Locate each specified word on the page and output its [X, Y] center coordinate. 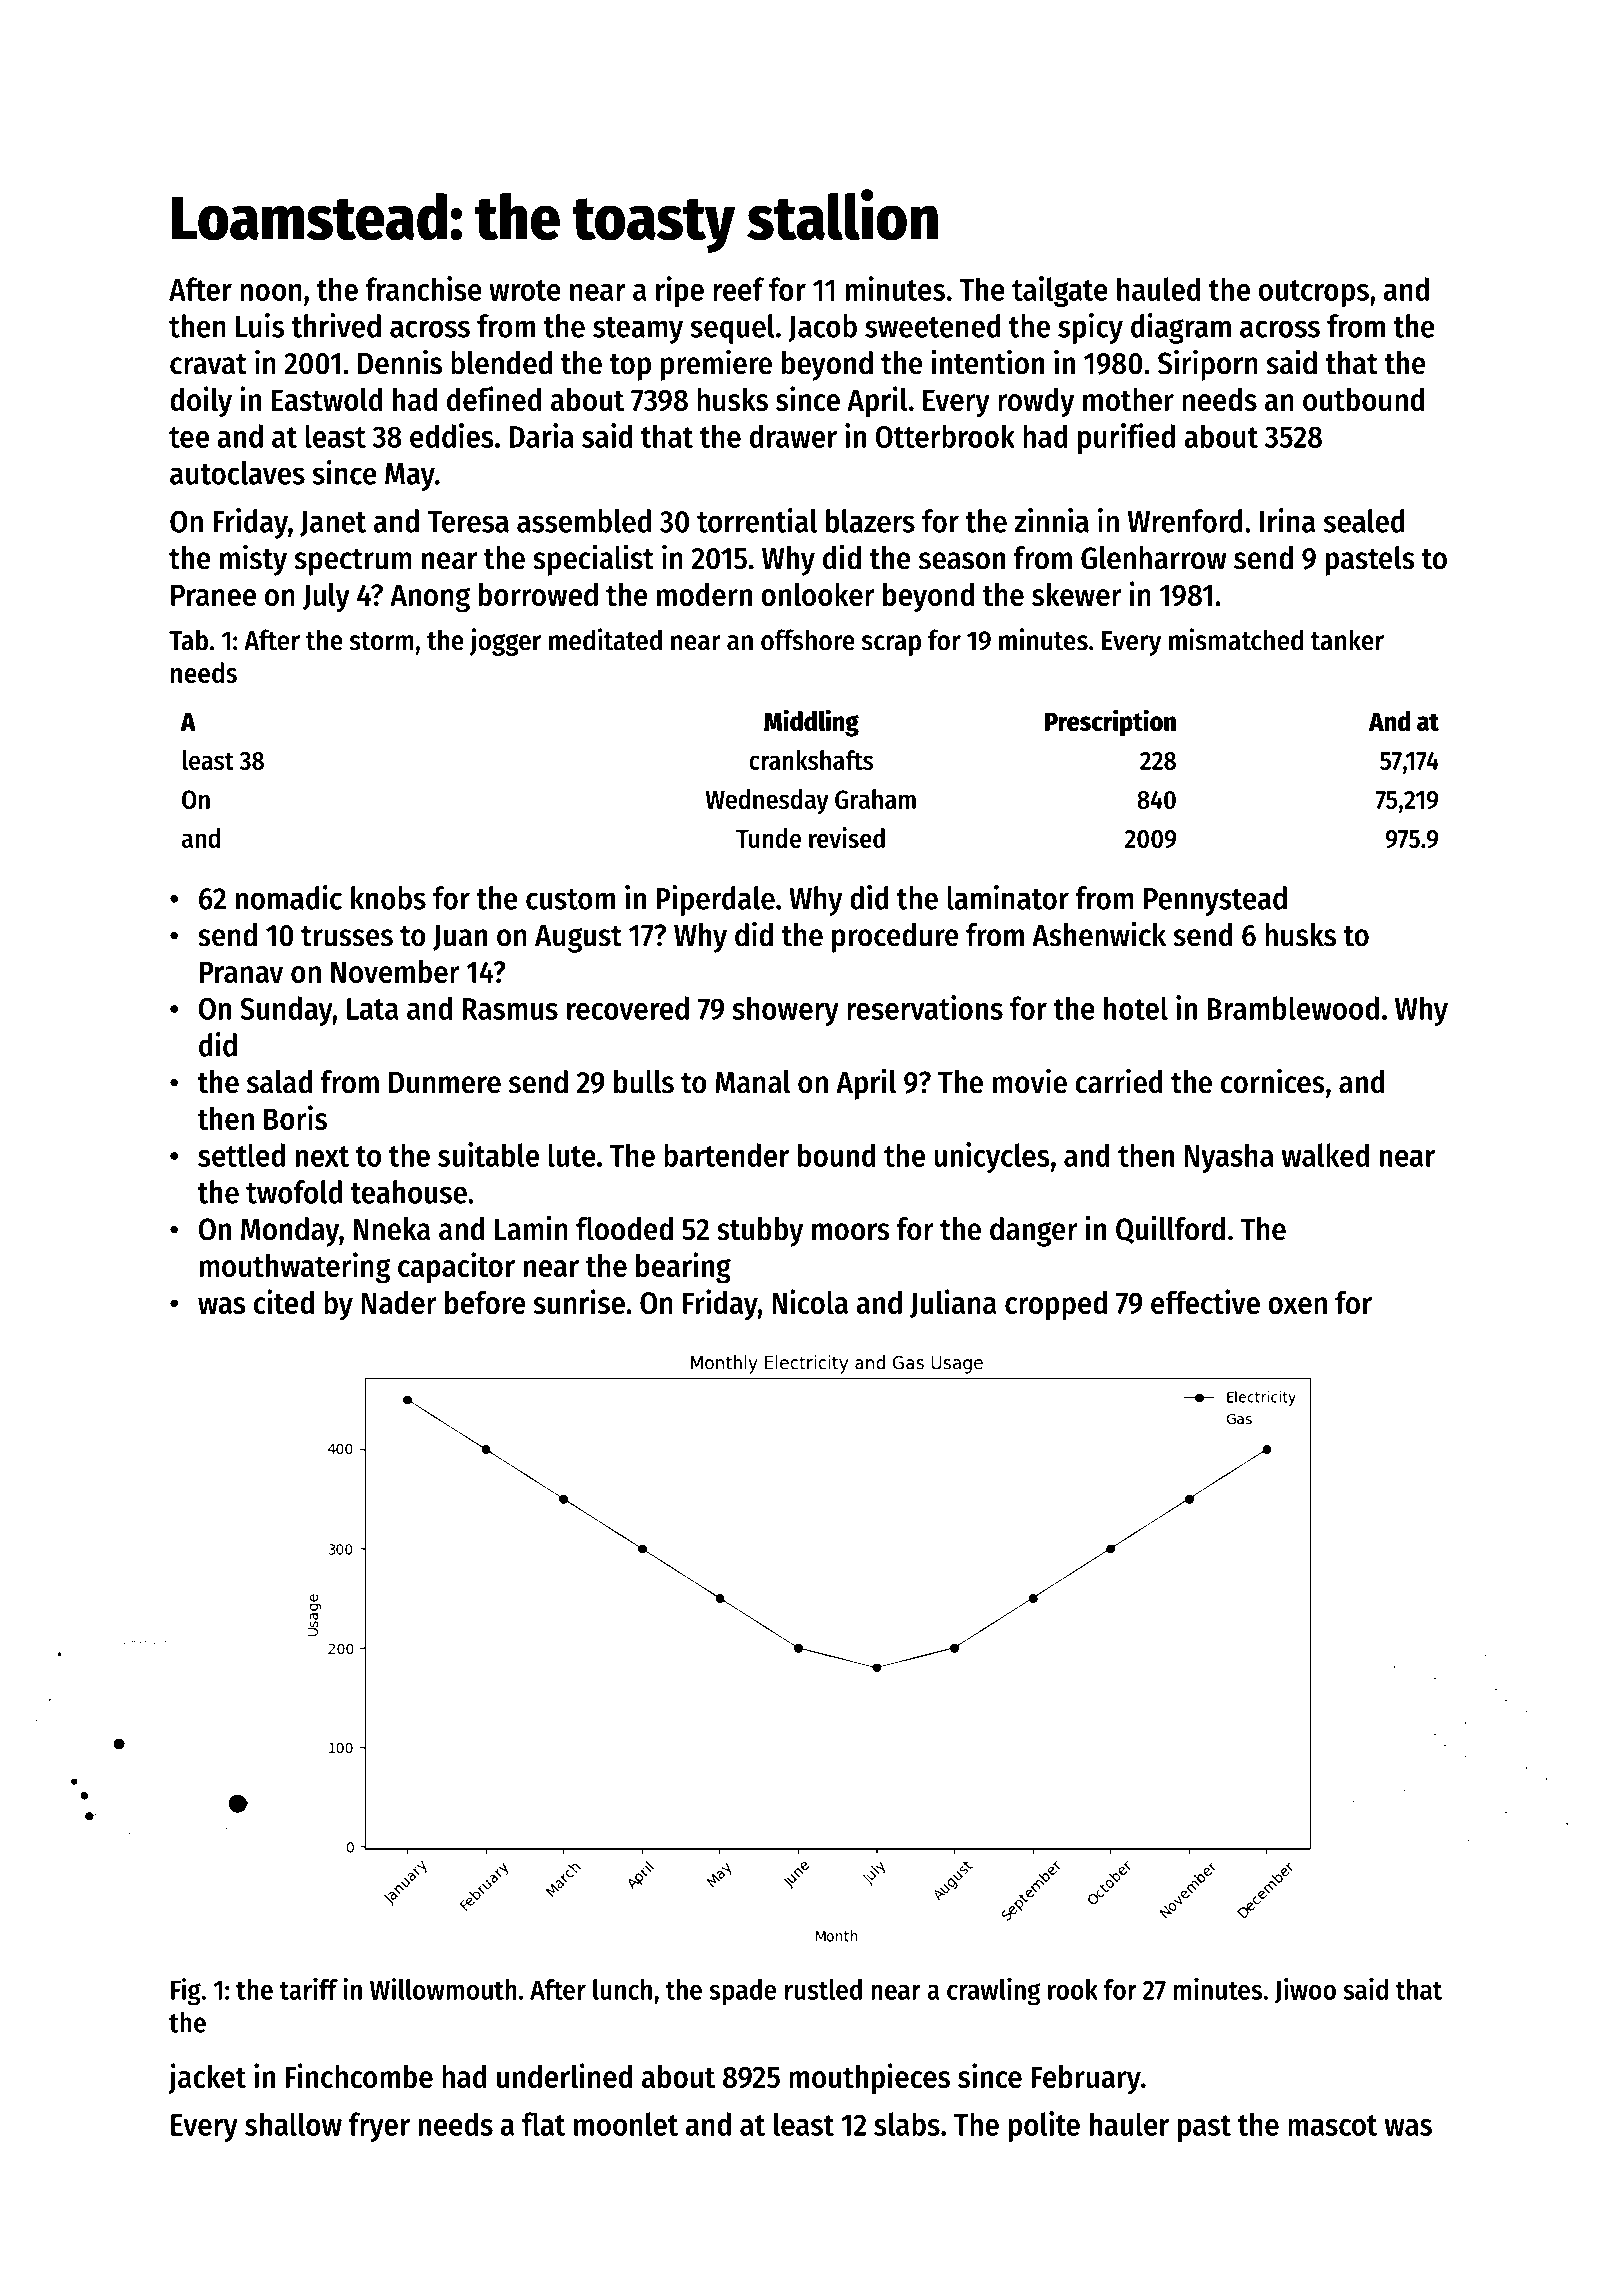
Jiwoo [1305, 1991]
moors [851, 1232]
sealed [1364, 521]
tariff [308, 1989]
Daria [542, 435]
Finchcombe [359, 2075]
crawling [994, 1992]
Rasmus [510, 1009]
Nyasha [1229, 1158]
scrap [891, 645]
